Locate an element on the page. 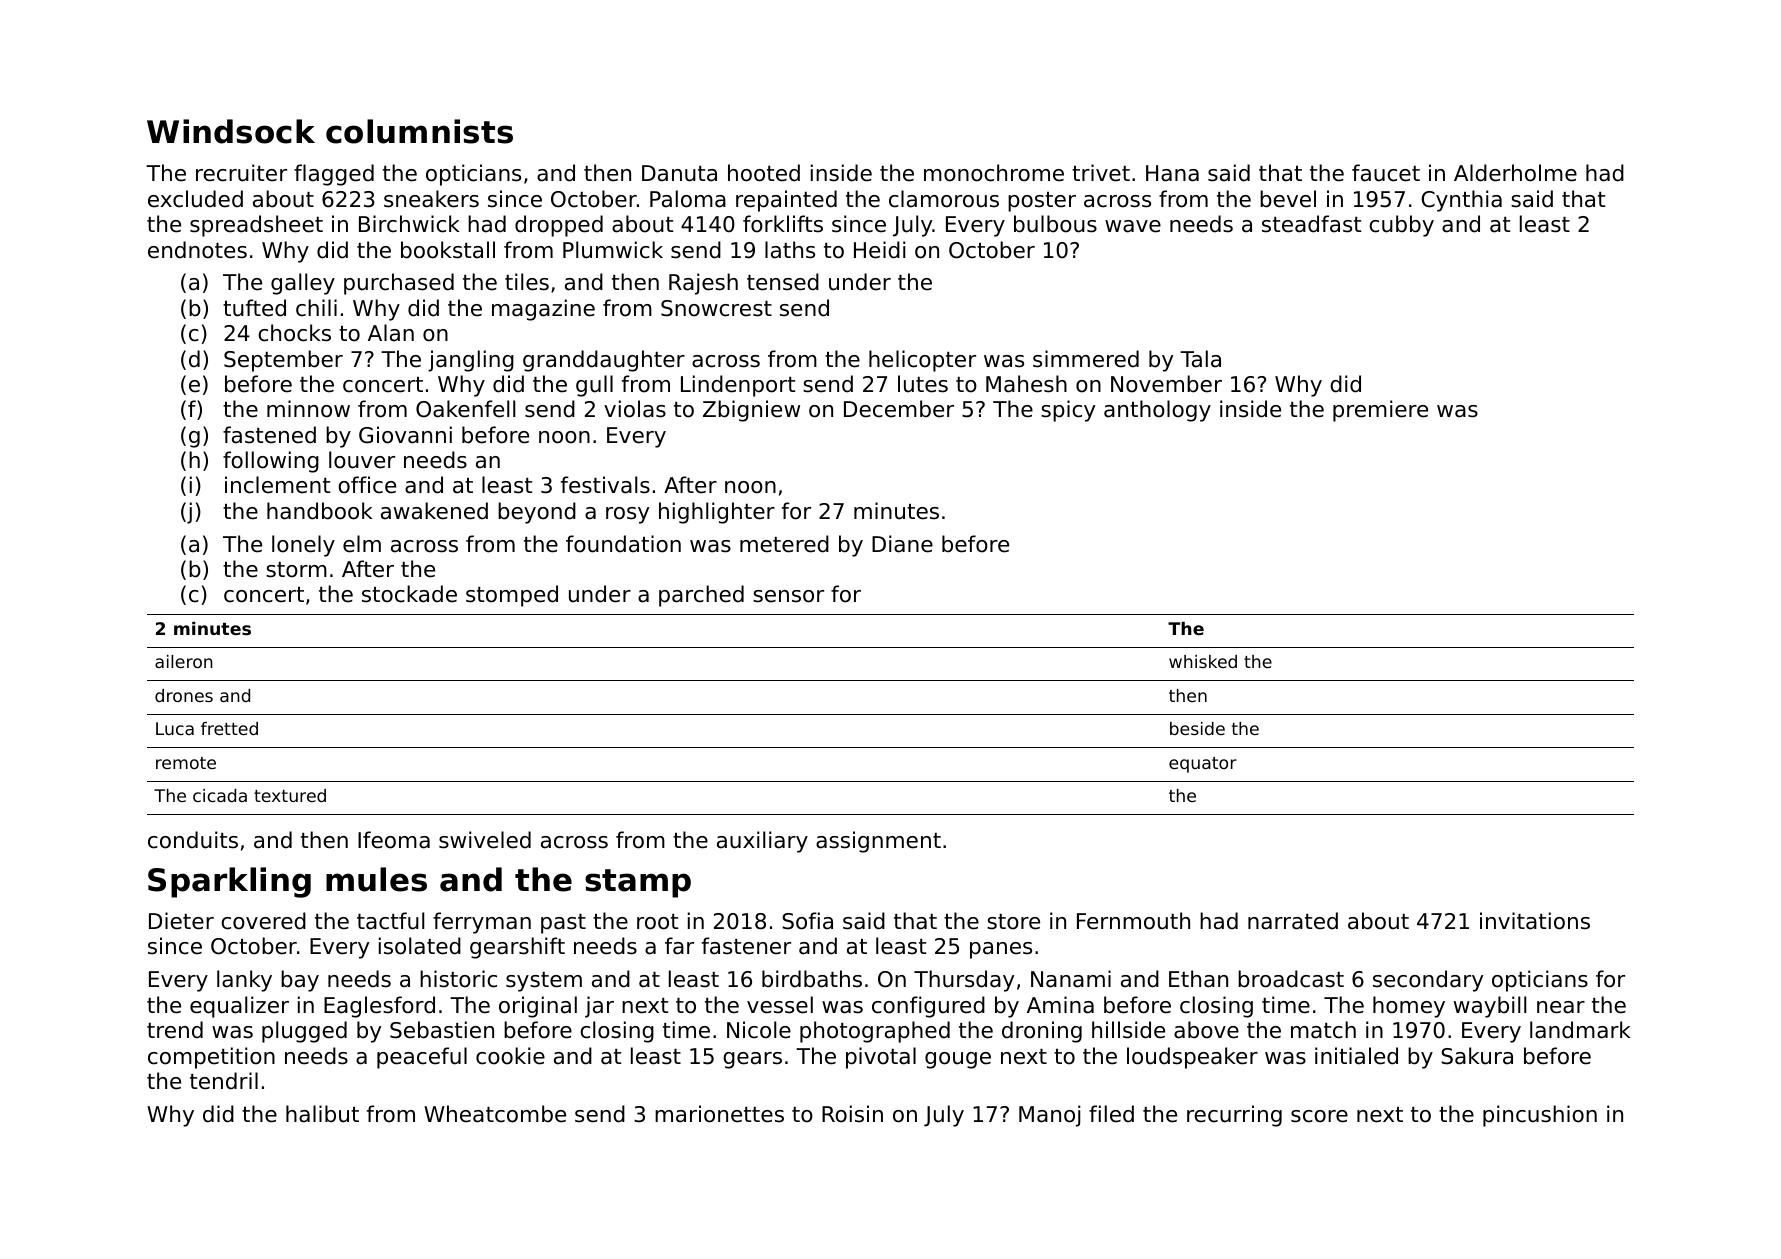  excluded is located at coordinates (195, 199).
